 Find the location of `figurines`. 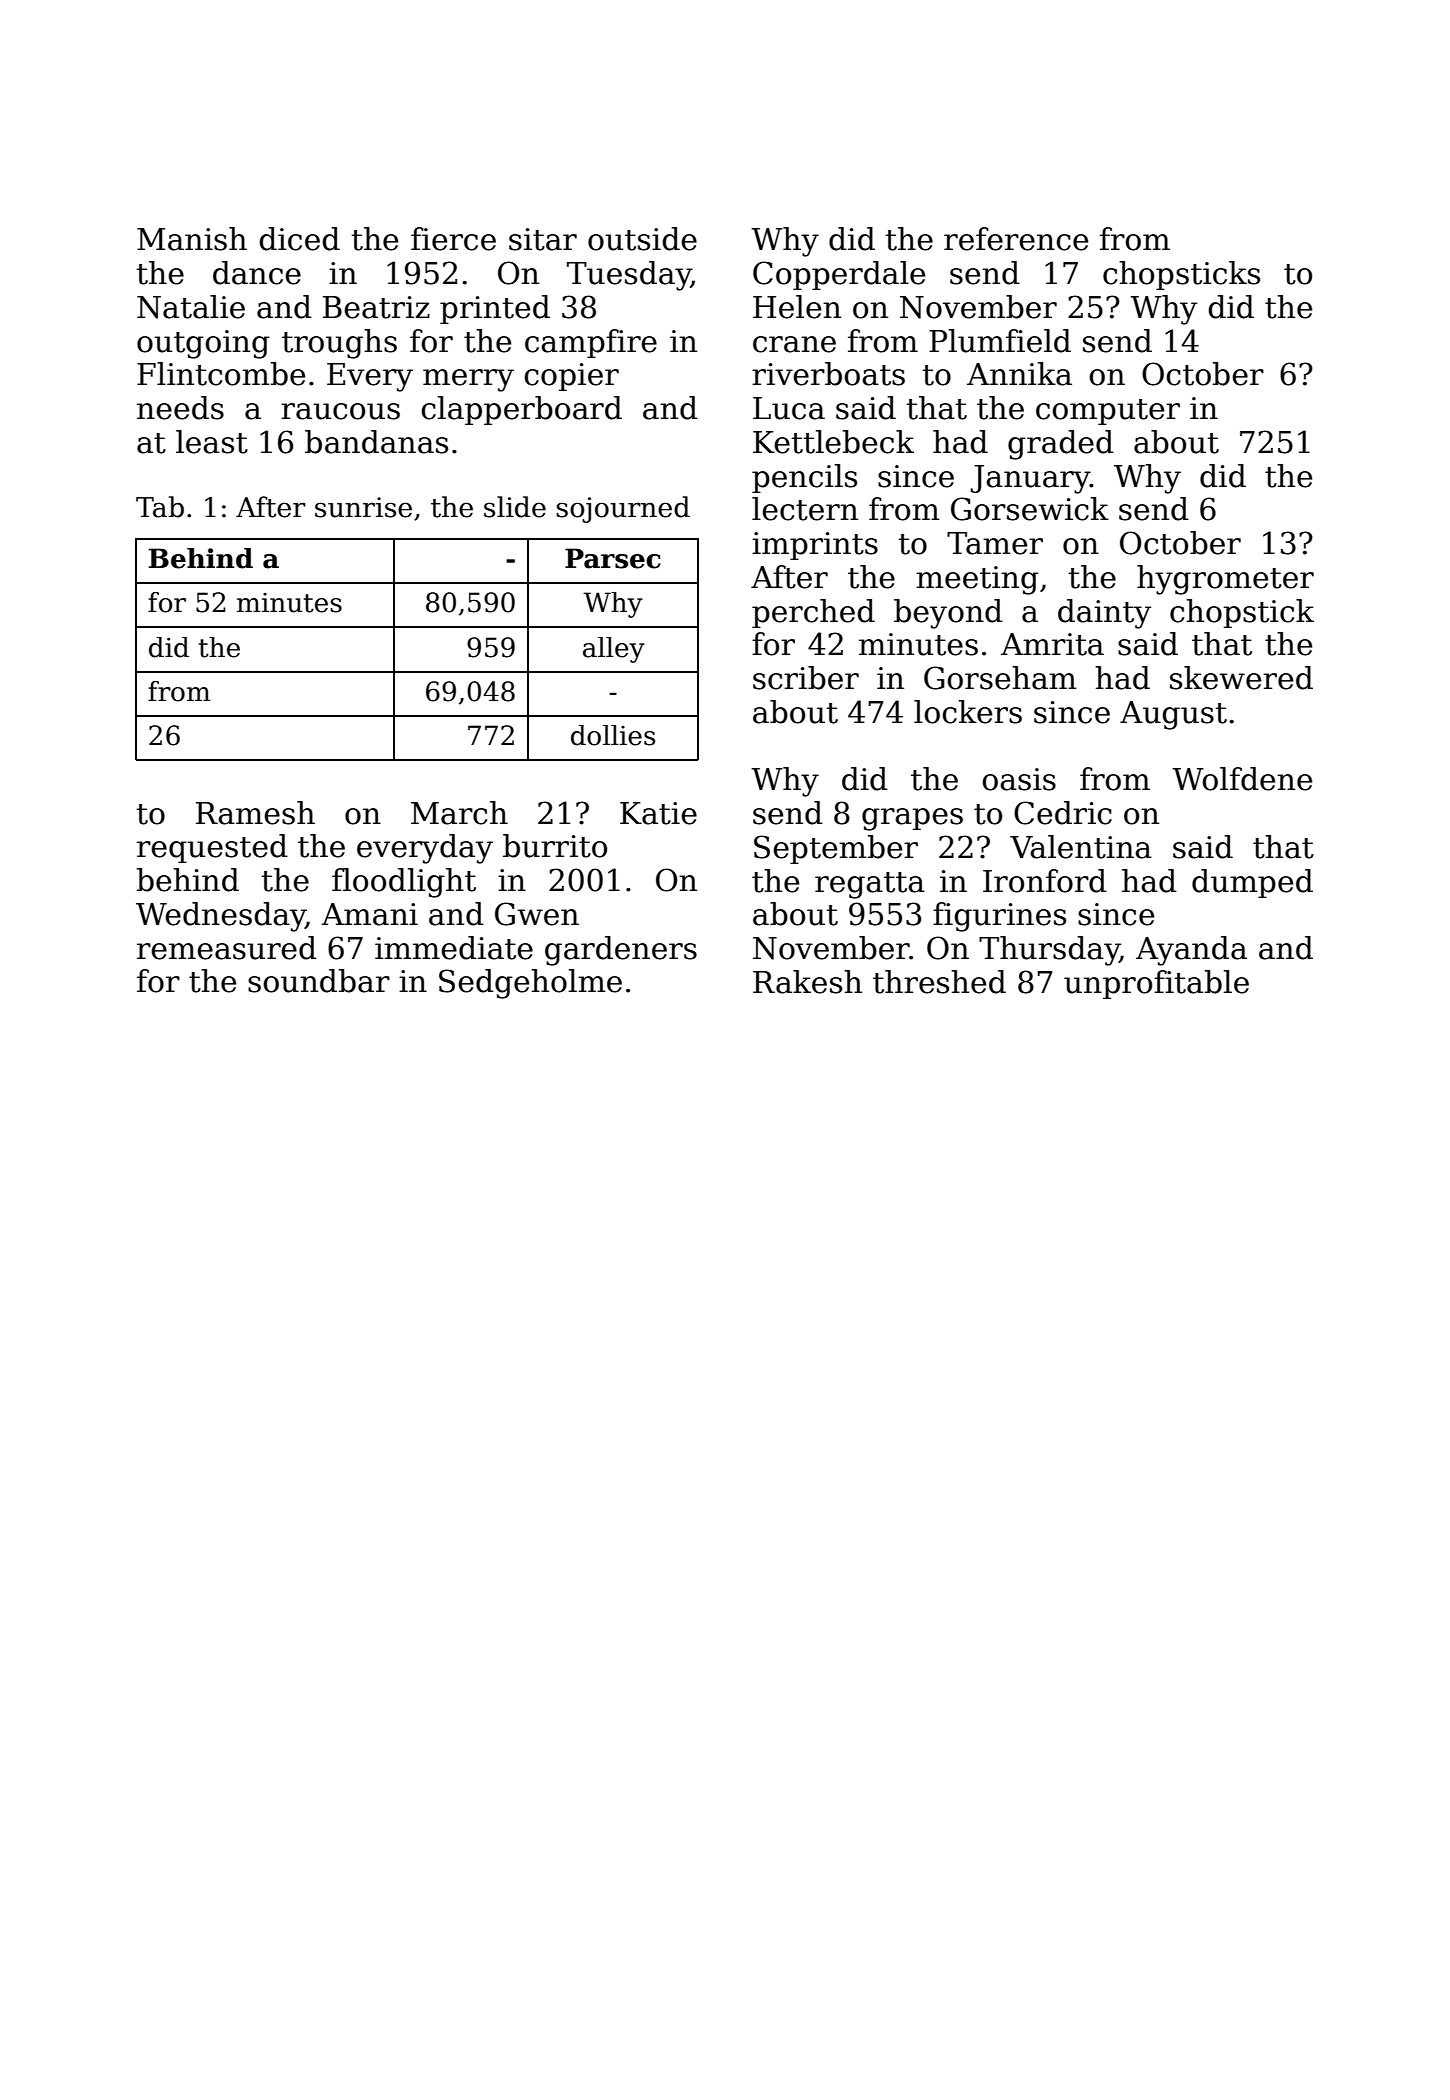

figurines is located at coordinates (999, 917).
